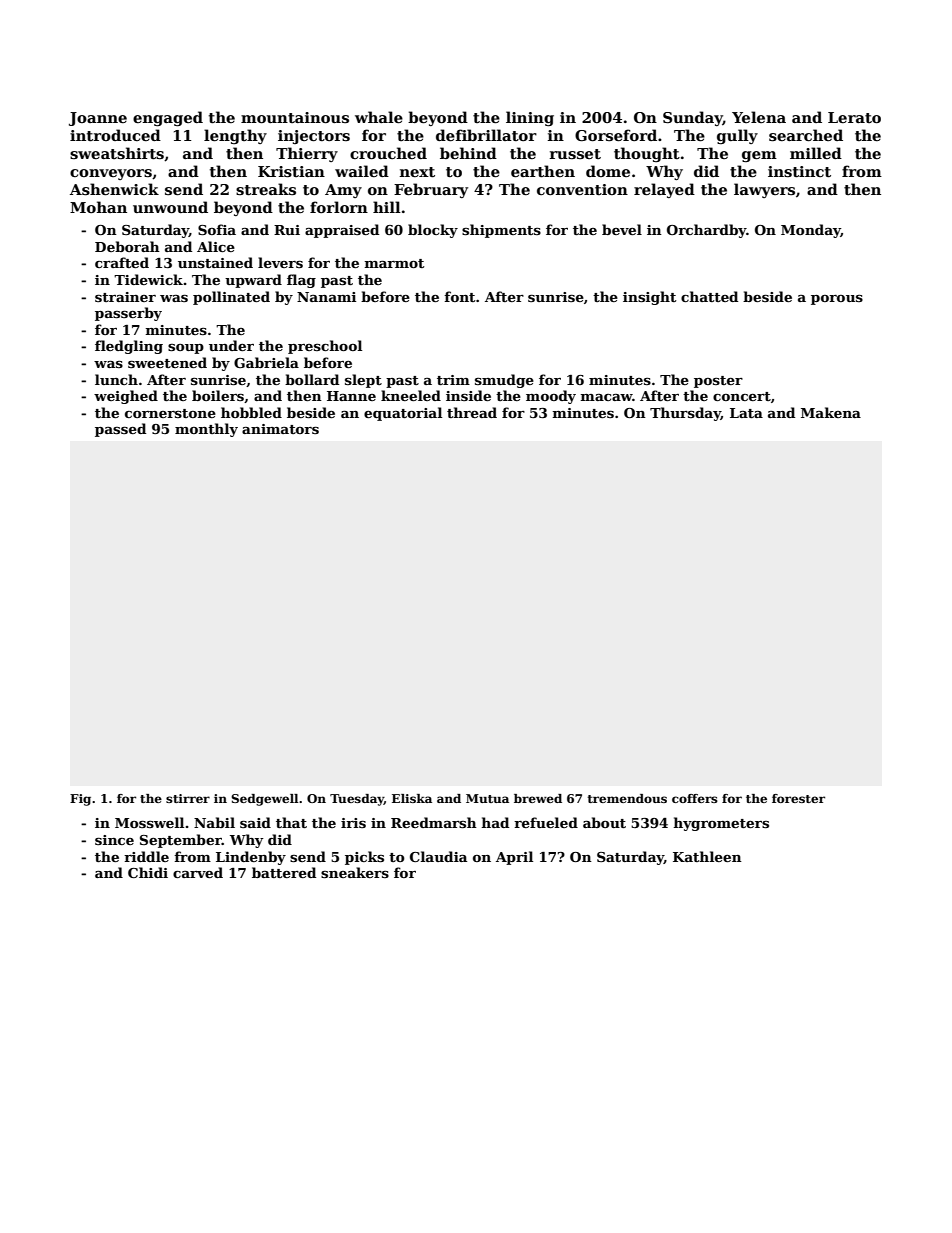  Describe the element at coordinates (326, 297) in the screenshot. I see `Nanami` at that location.
